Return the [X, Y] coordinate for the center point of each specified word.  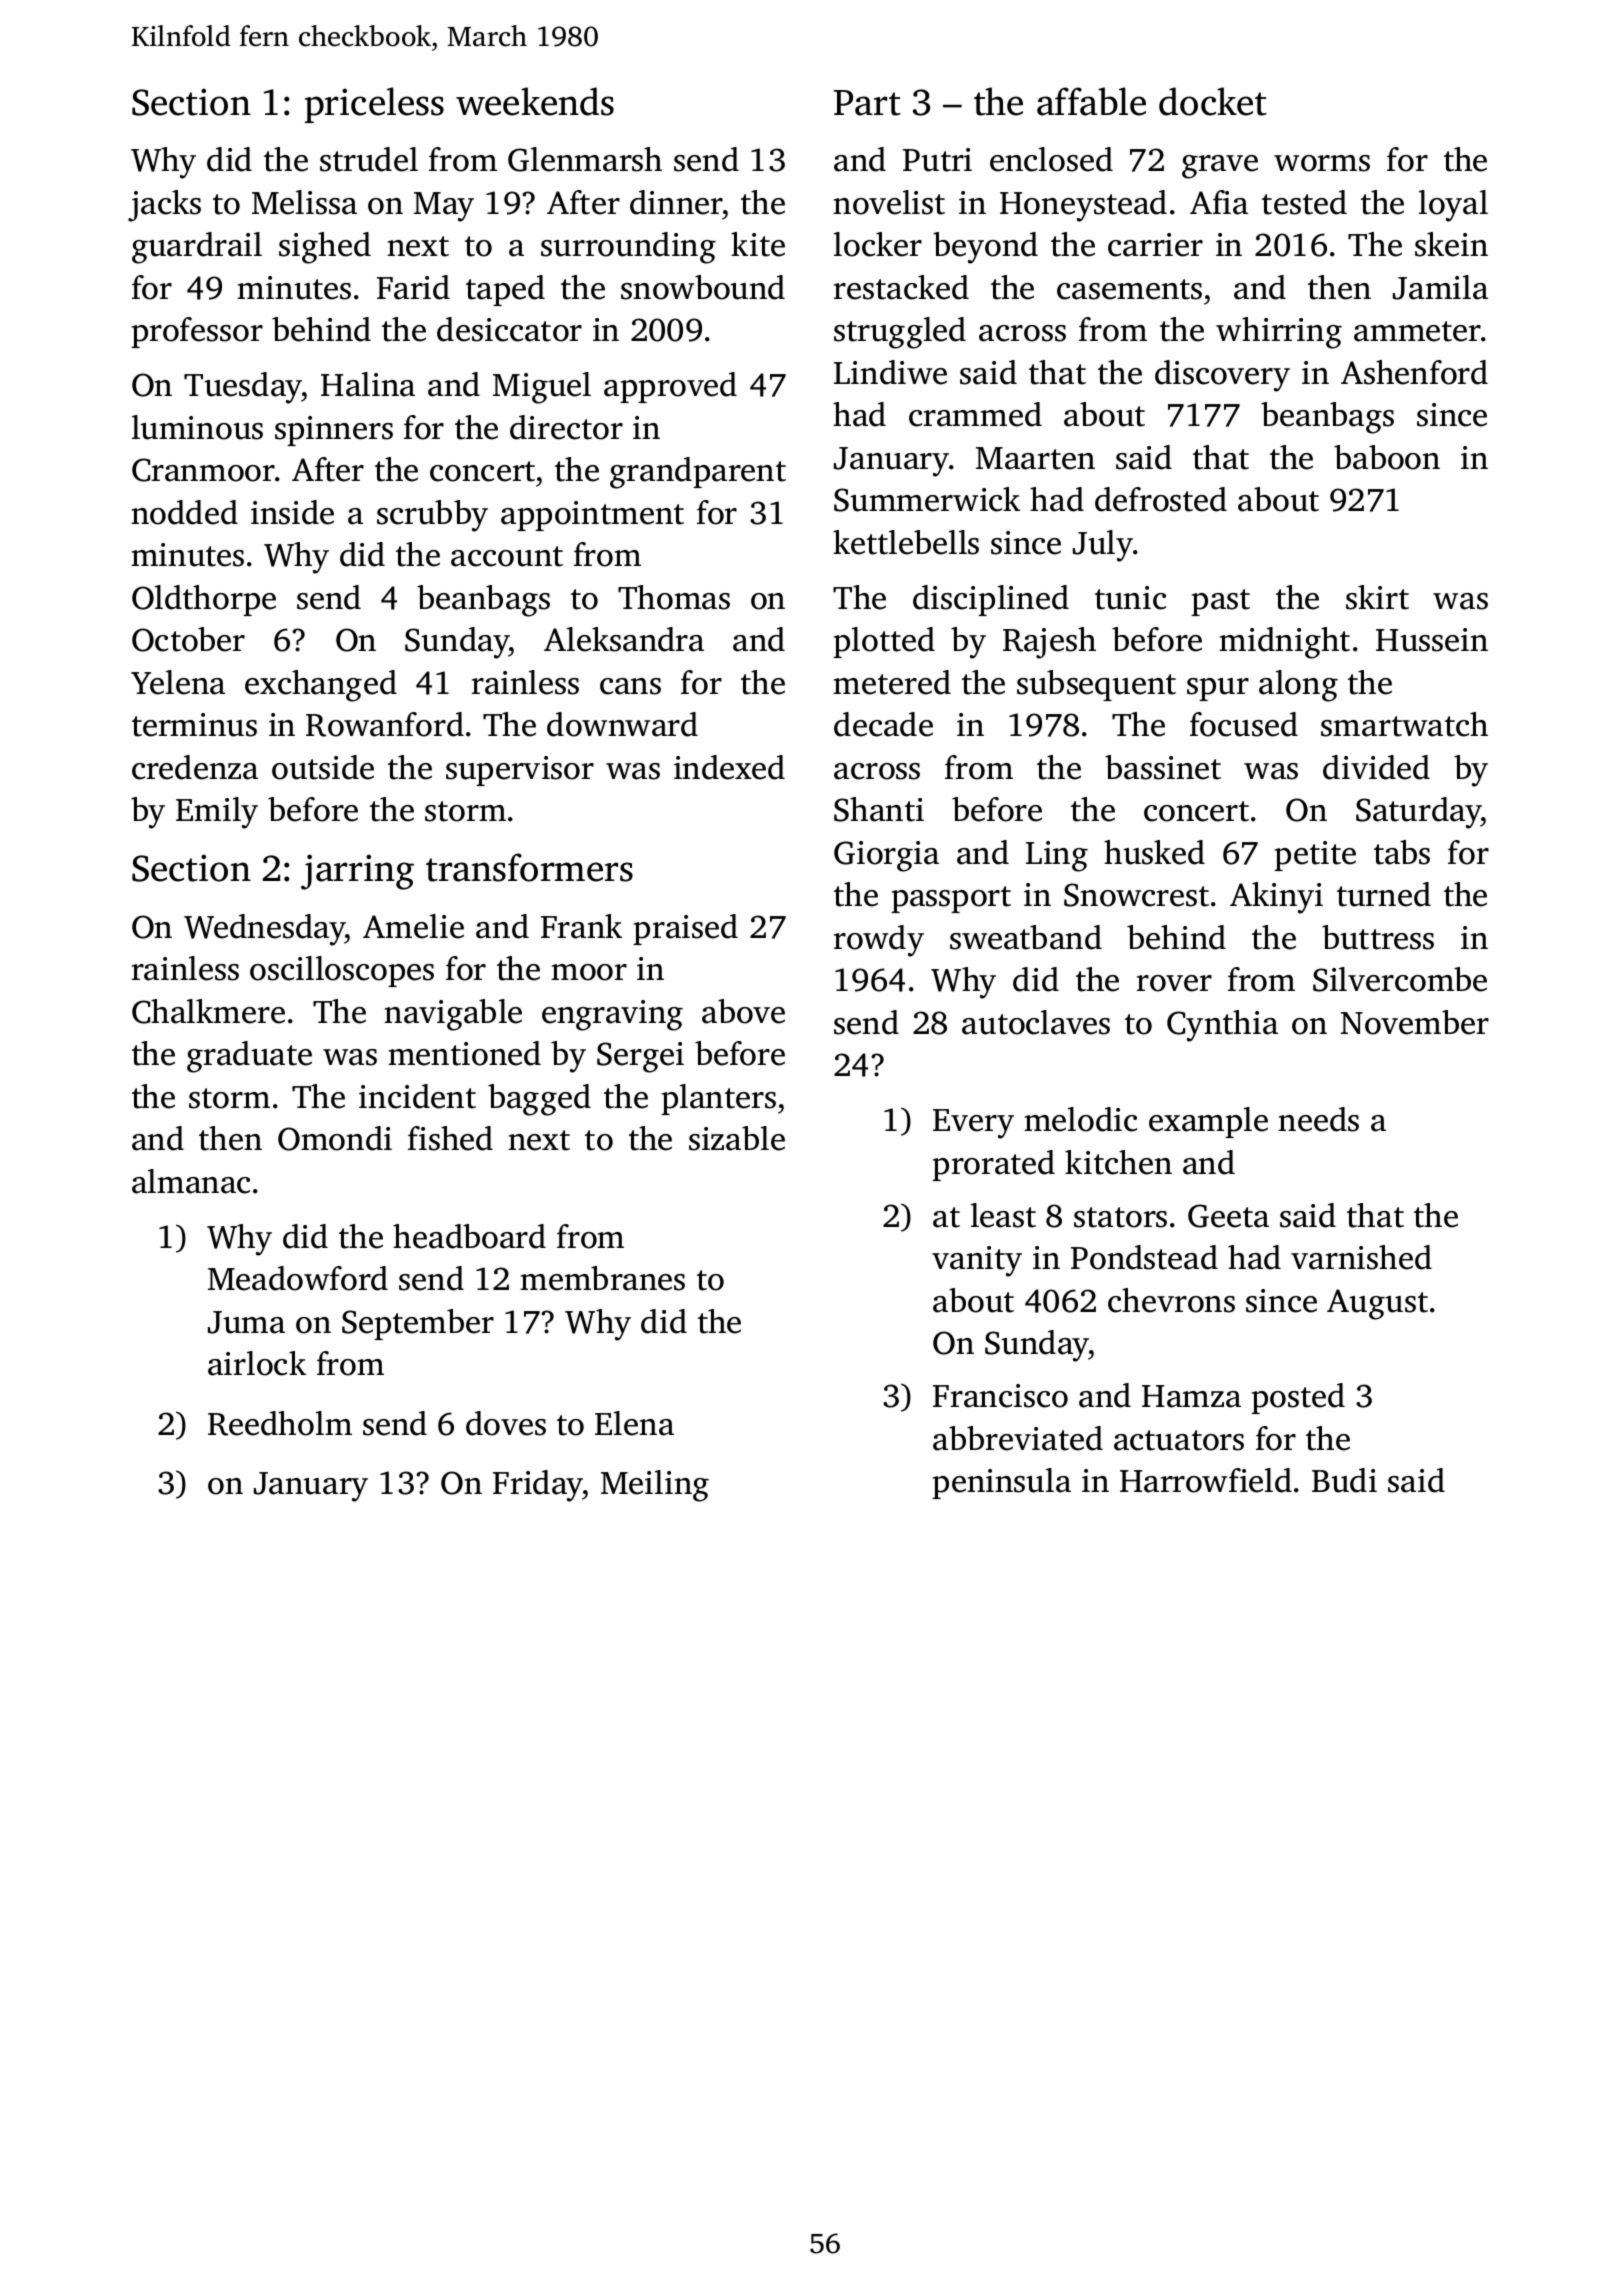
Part [867, 103]
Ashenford [1414, 372]
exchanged [321, 686]
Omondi [335, 1138]
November [1415, 1022]
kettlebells [906, 542]
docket [1213, 101]
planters [718, 1099]
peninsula [1001, 1483]
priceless [374, 105]
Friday [538, 1486]
